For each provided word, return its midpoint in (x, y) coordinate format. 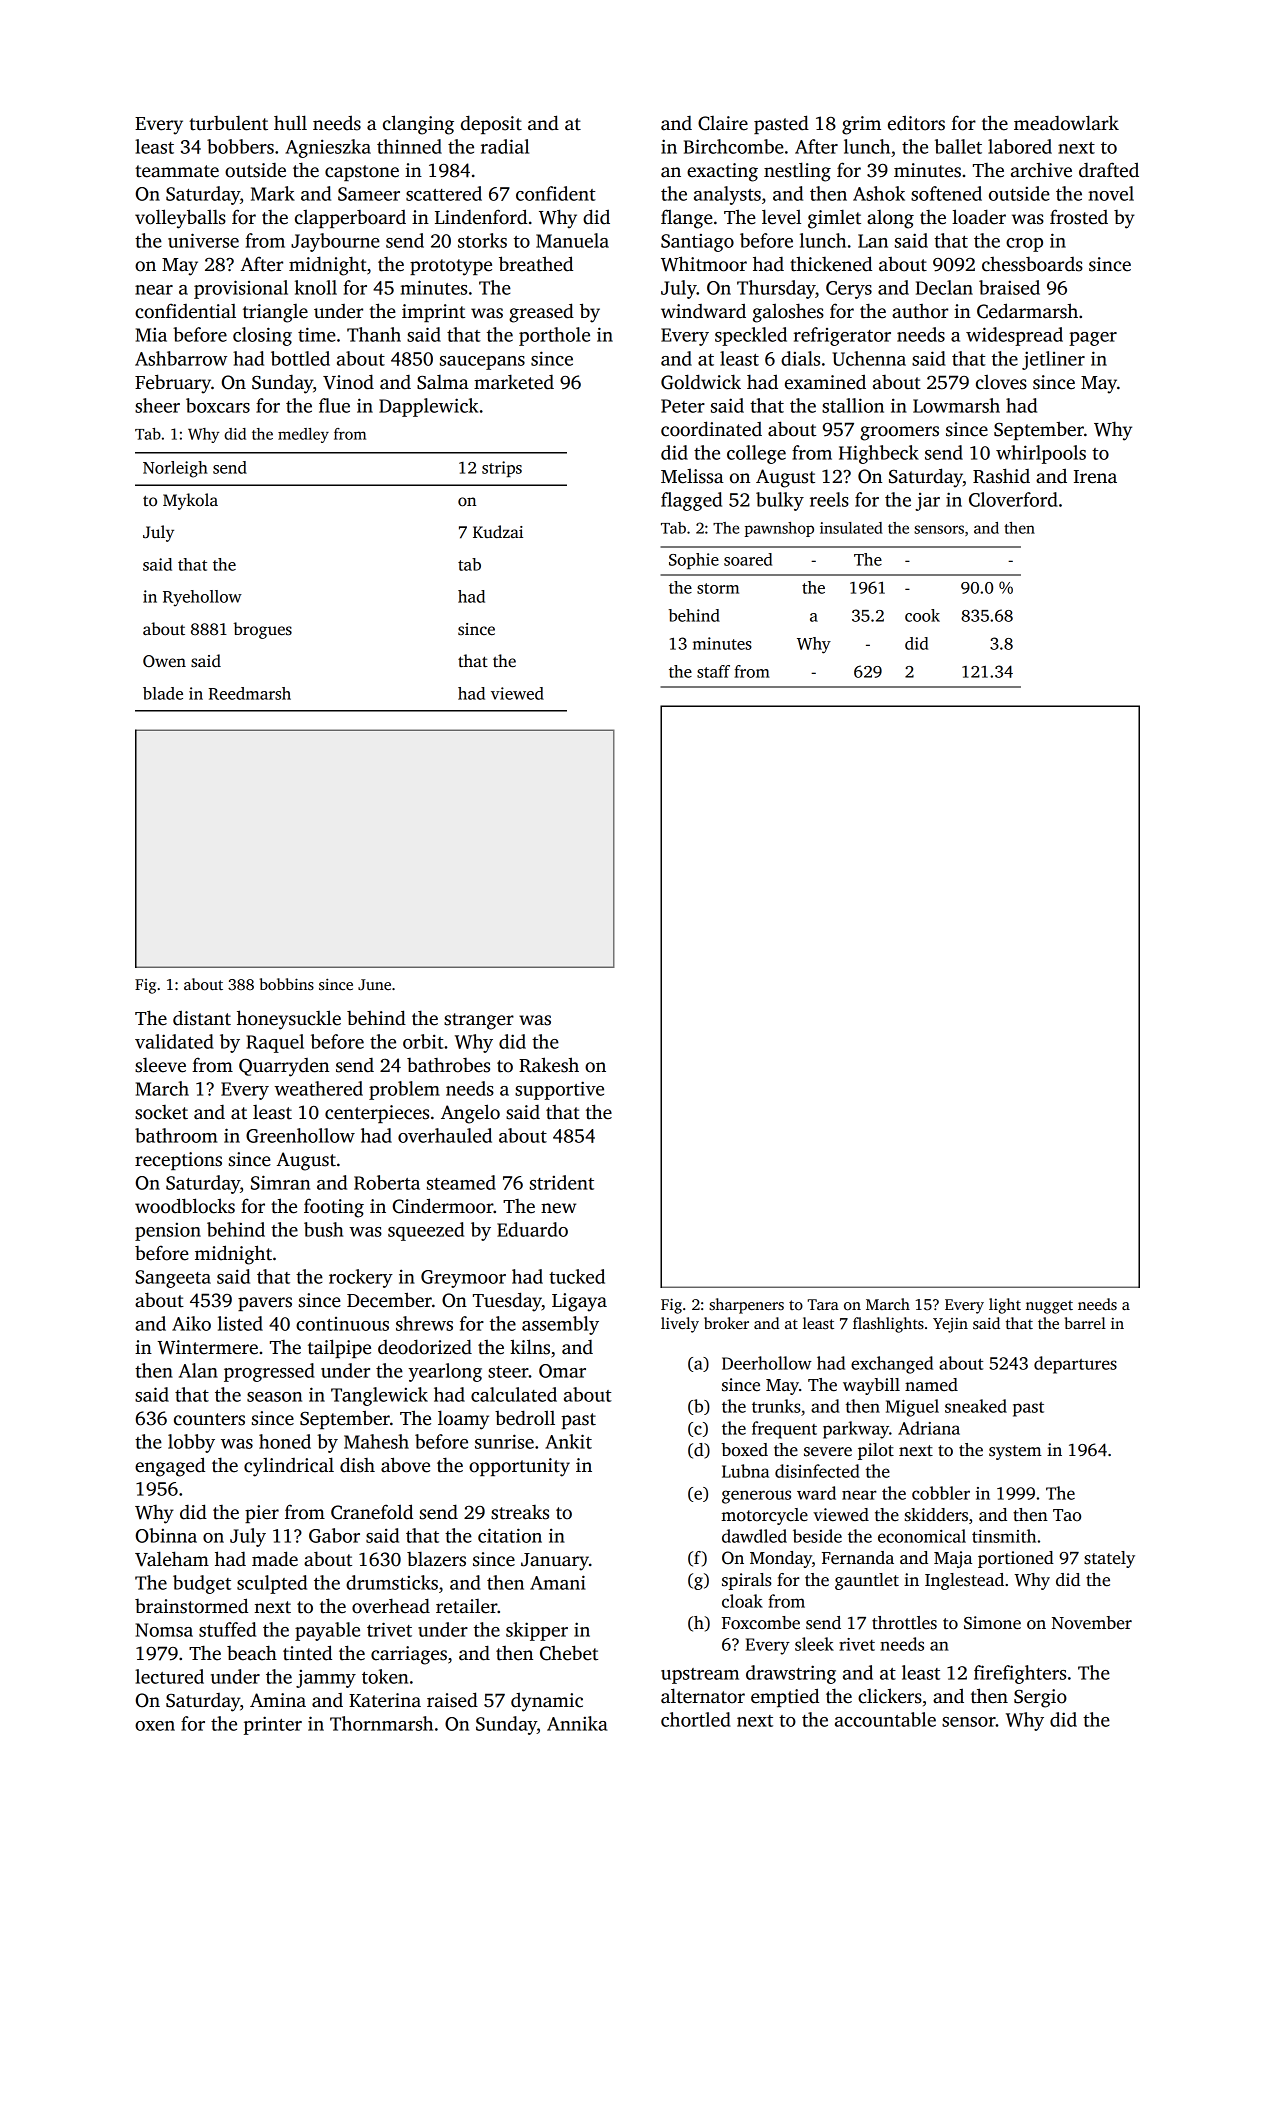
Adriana (929, 1428)
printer (273, 1725)
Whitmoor (704, 264)
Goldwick (701, 382)
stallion (853, 405)
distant (202, 1018)
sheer (157, 405)
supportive (559, 1090)
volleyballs (180, 219)
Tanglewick (379, 1396)
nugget (1049, 1307)
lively (680, 1325)
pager (1093, 339)
